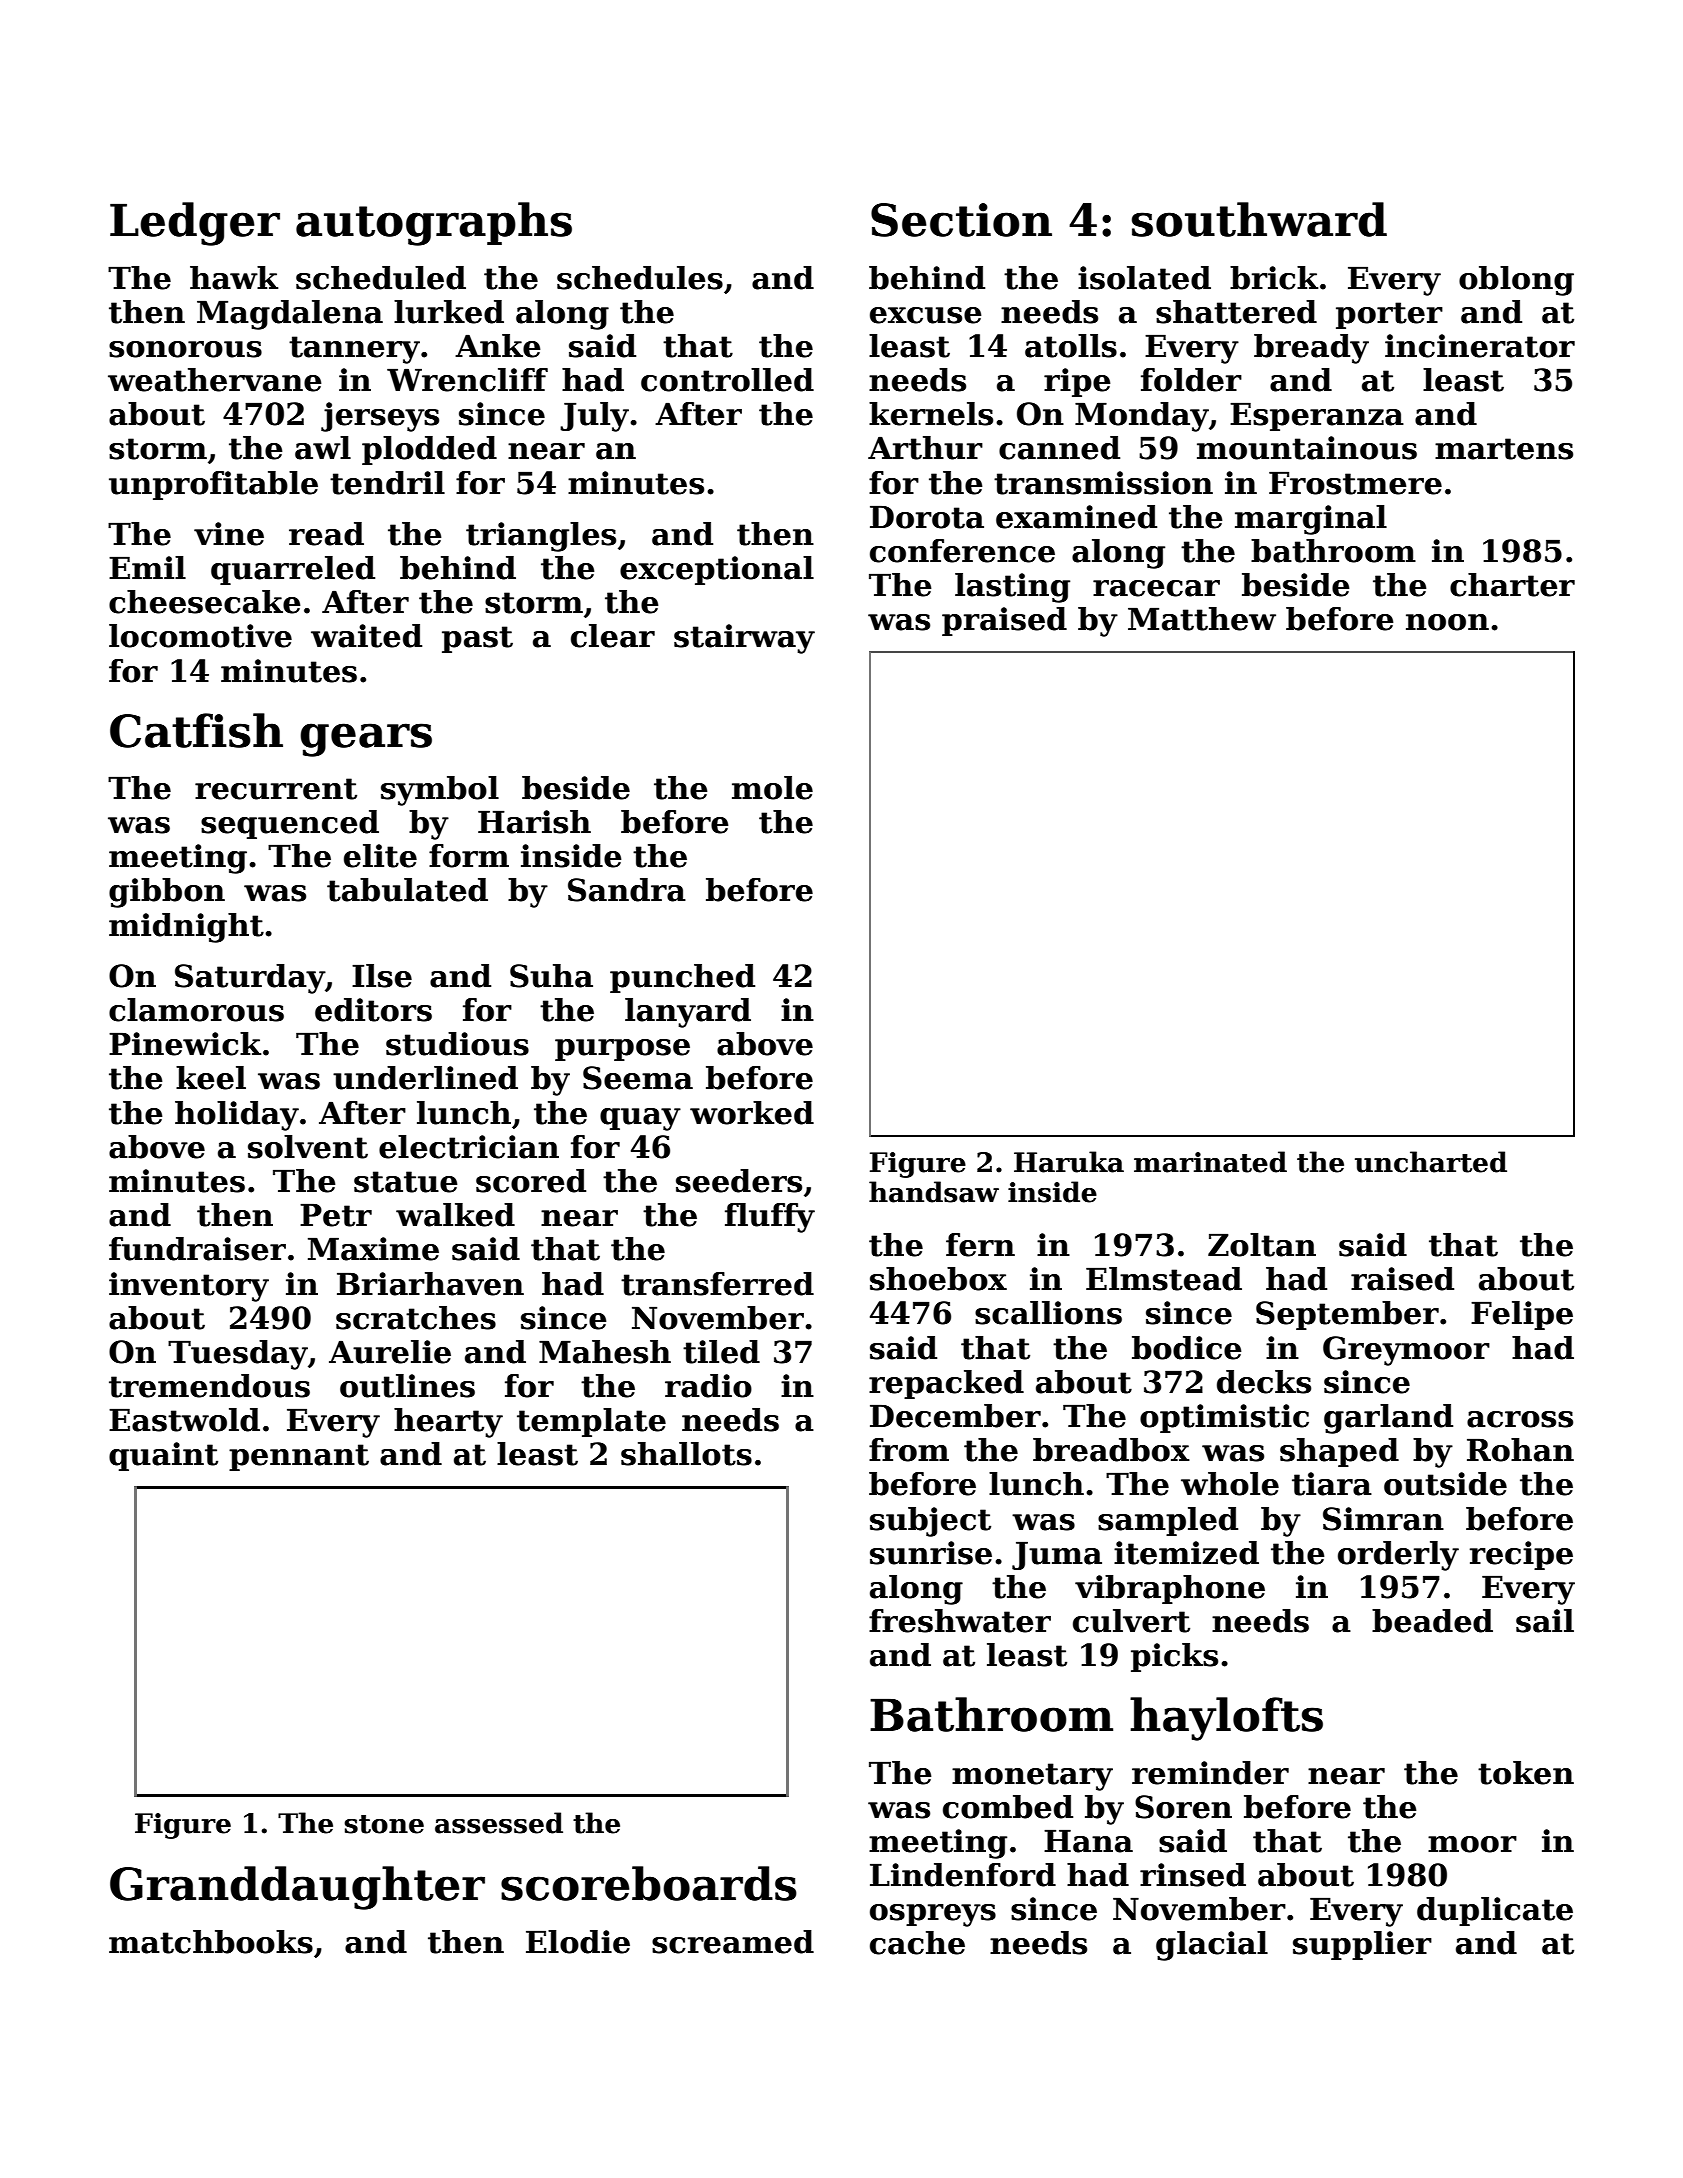 This page has height=2178, width=1683. Describe the element at coordinates (384, 1824) in the page. I see `stone` at that location.
